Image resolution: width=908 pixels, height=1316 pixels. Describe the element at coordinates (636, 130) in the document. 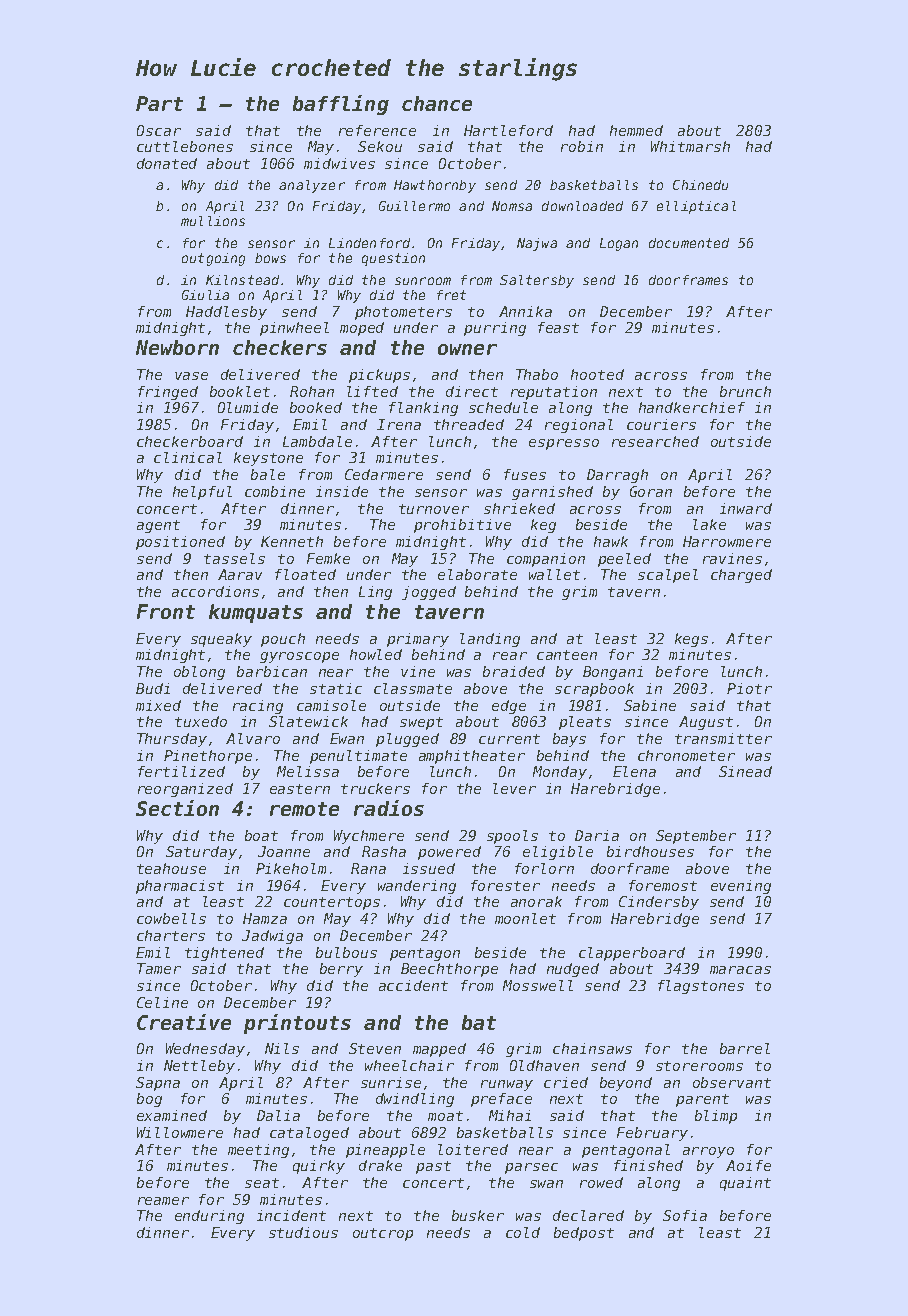

I see `hemmed` at that location.
